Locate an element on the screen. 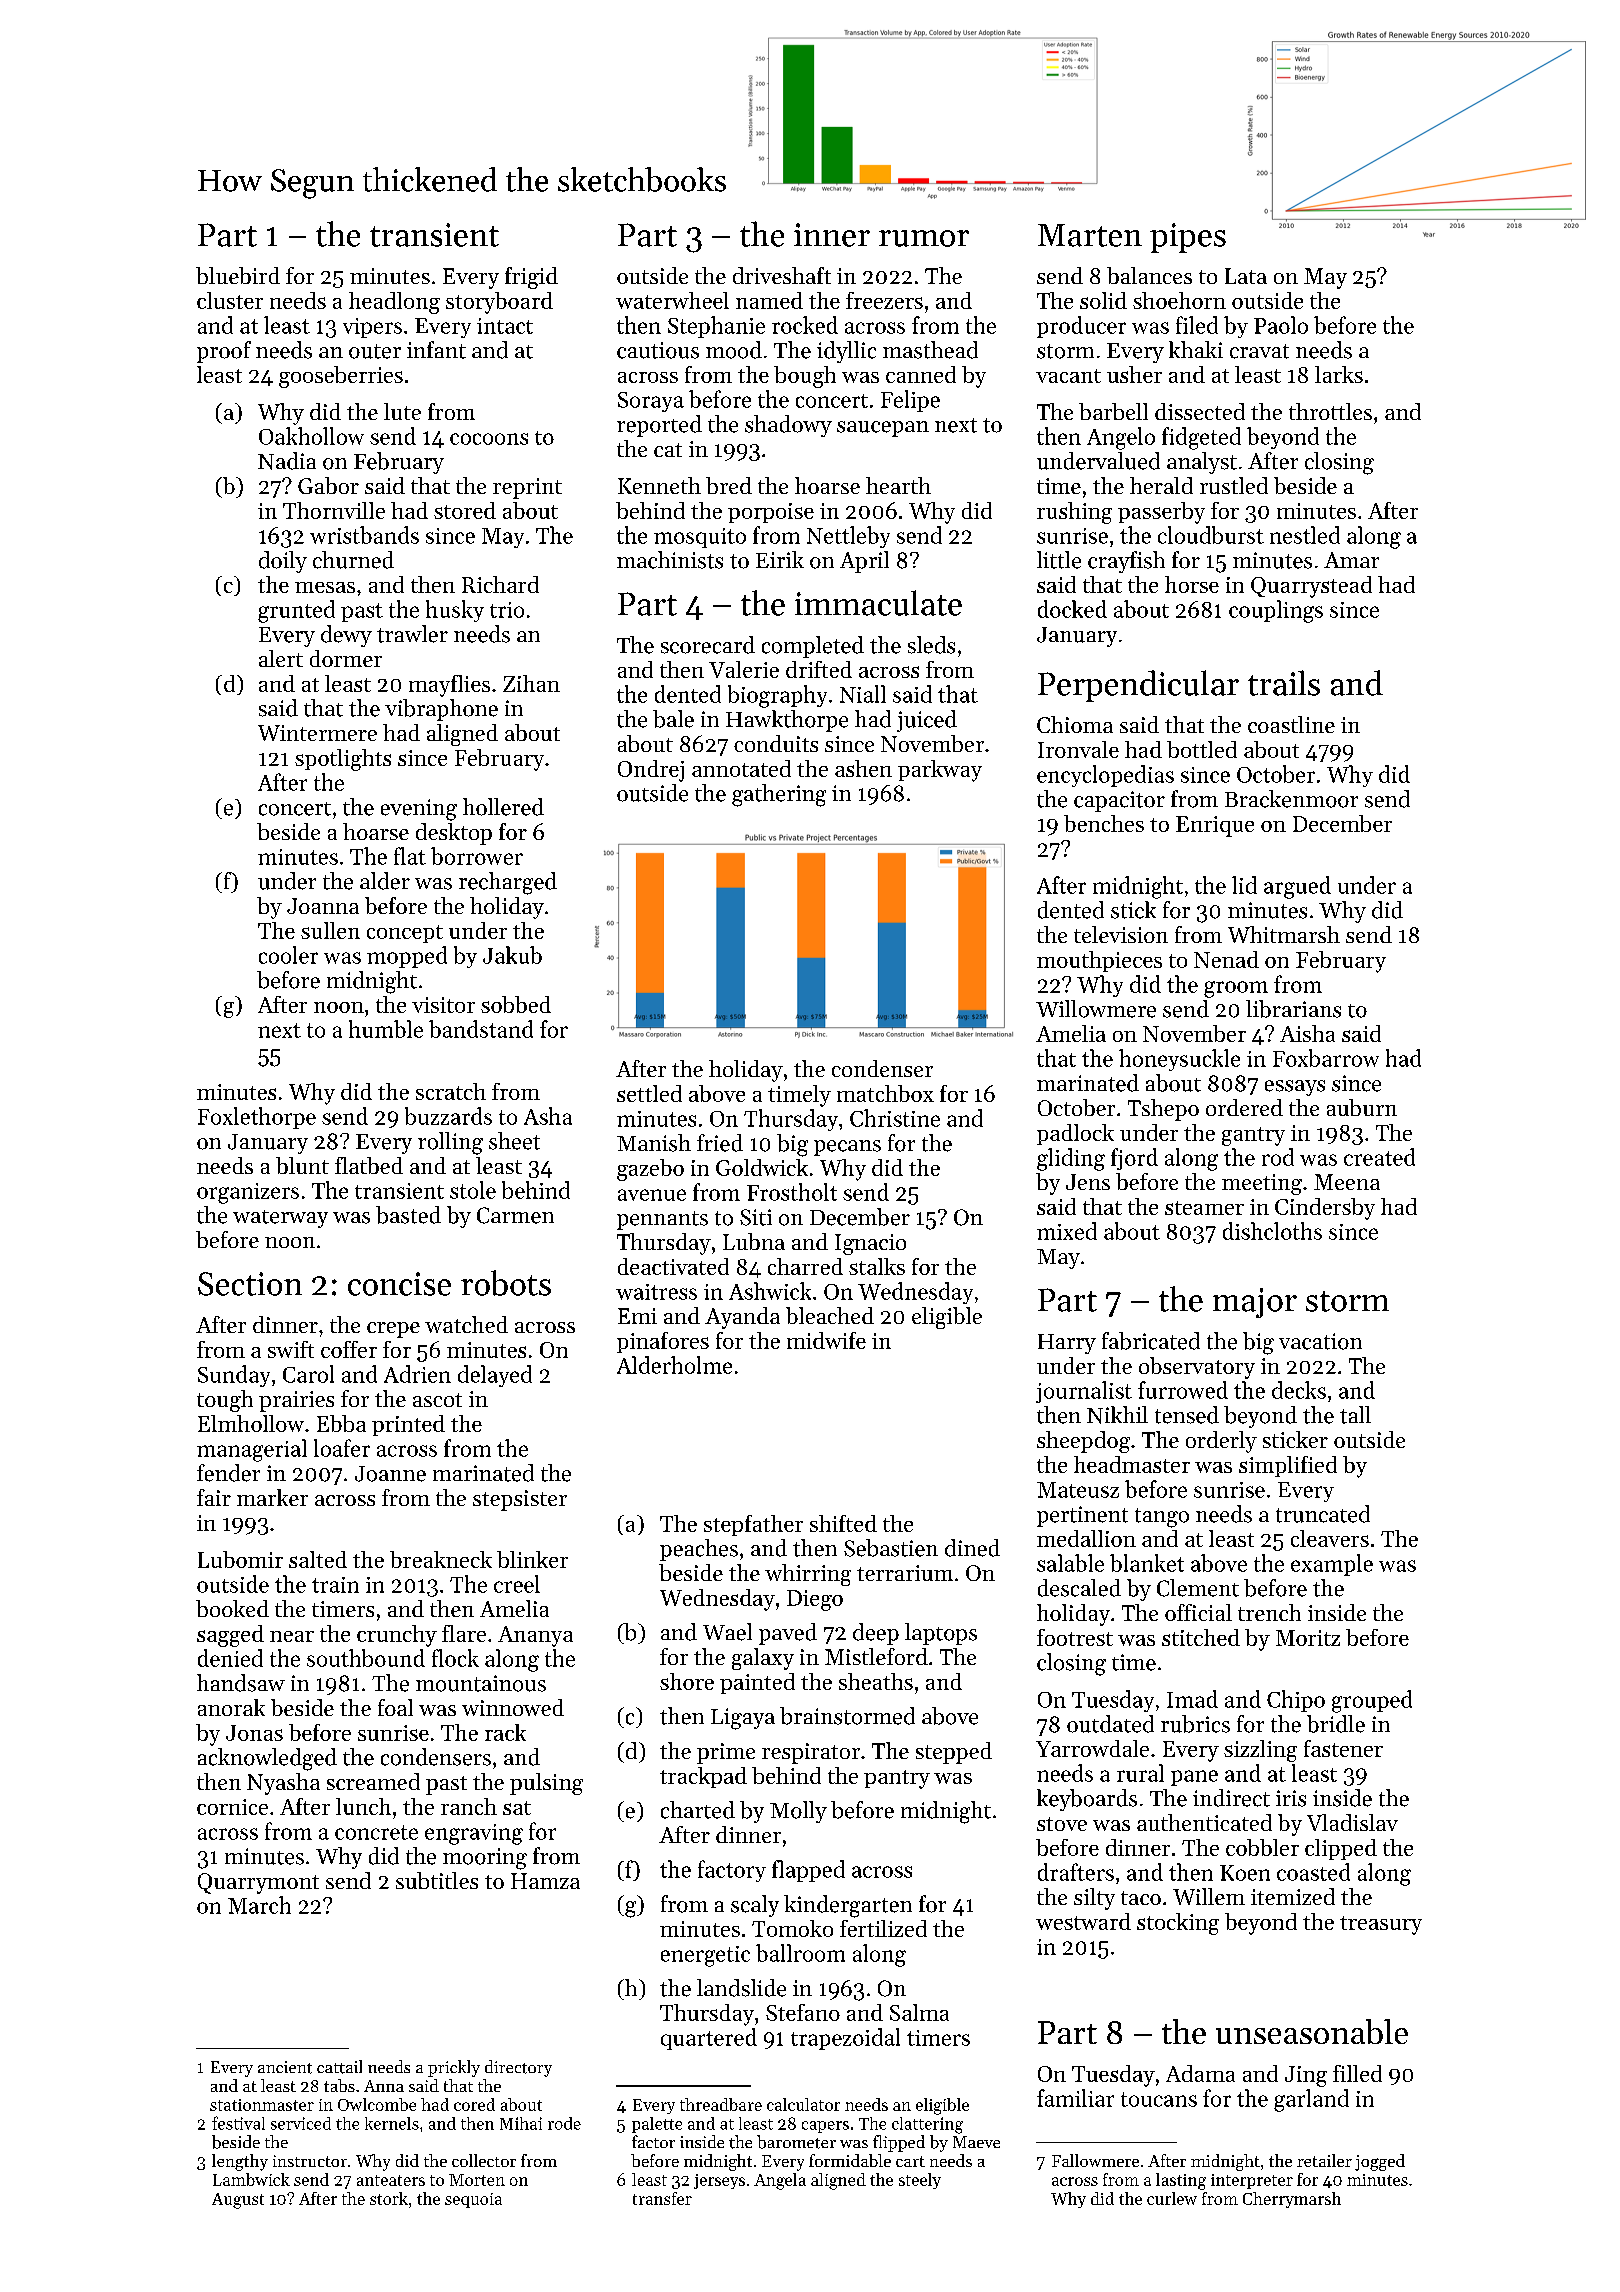 This screenshot has height=2292, width=1620. porpoise is located at coordinates (771, 513).
